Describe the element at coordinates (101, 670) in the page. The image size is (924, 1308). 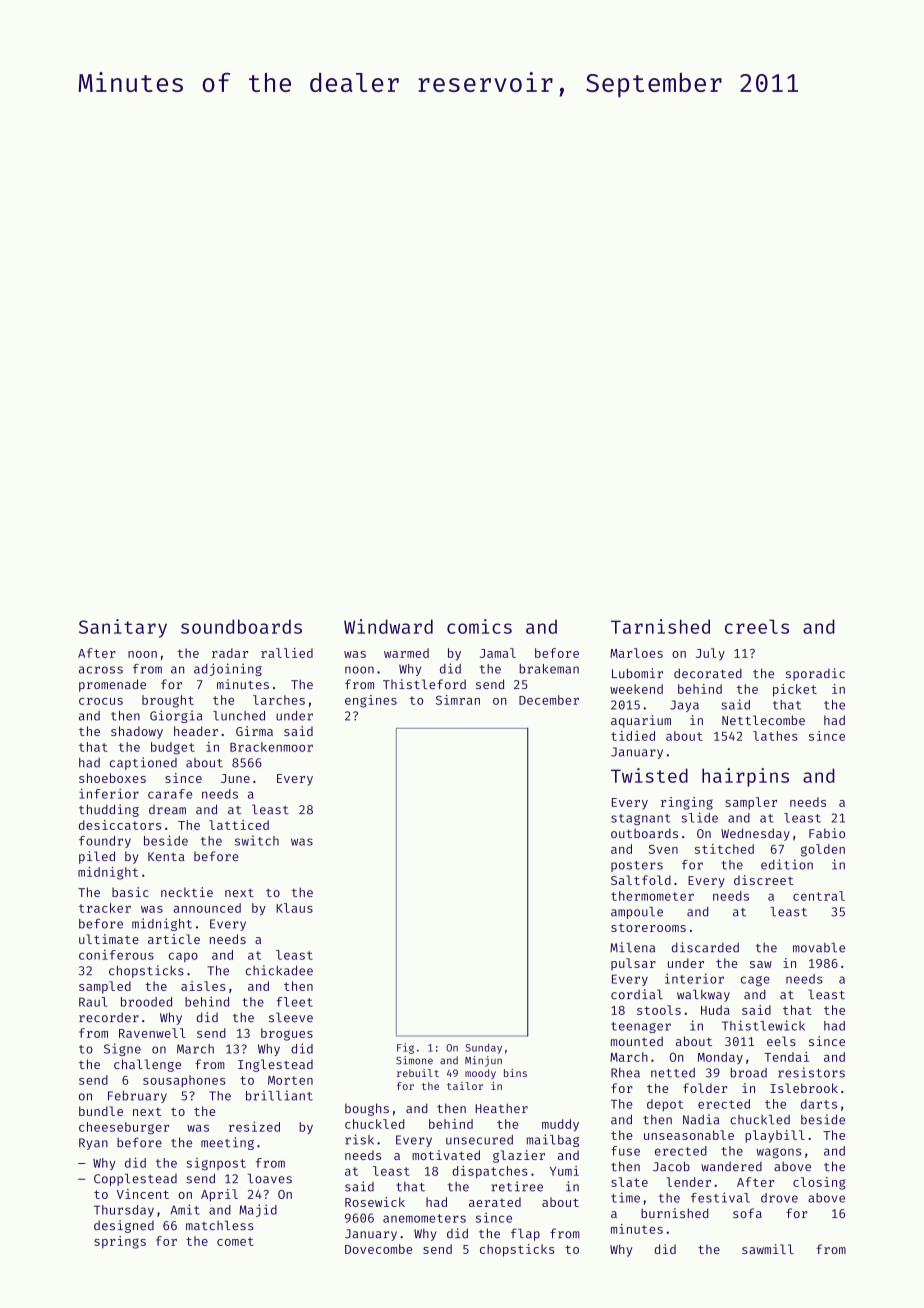
I see `across` at that location.
